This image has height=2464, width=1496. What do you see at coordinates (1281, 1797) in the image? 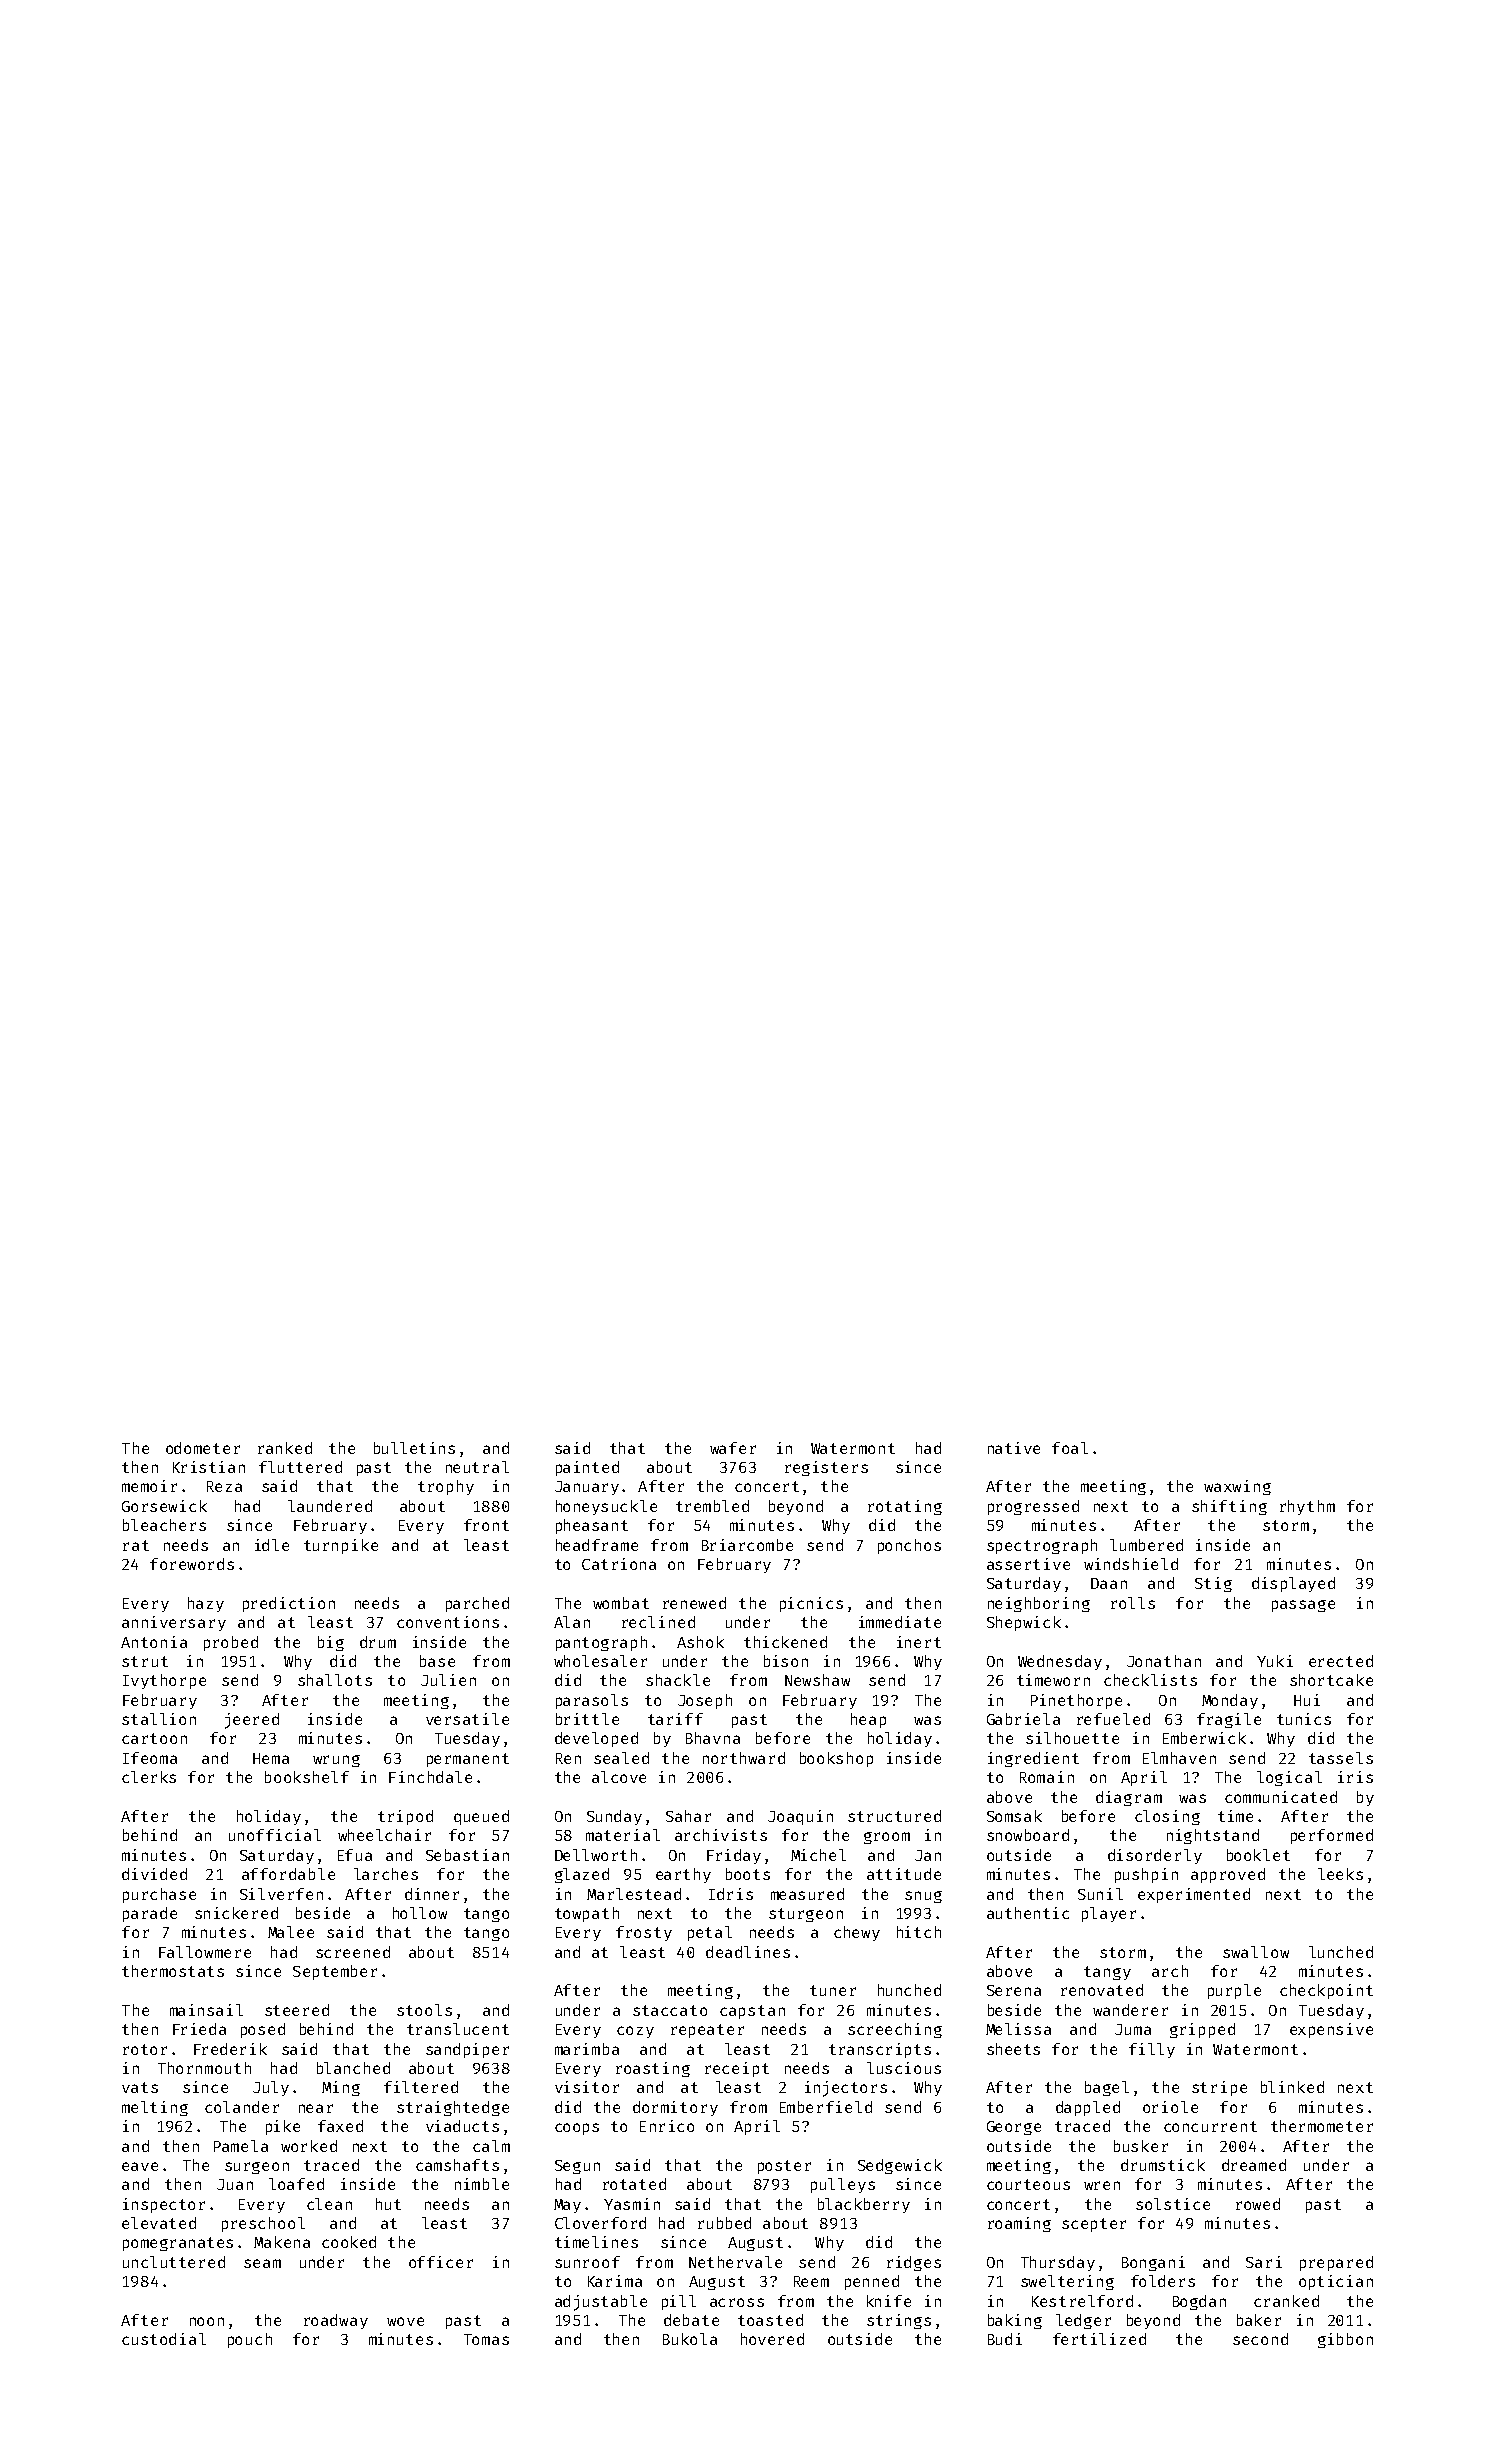
I see `communicated` at bounding box center [1281, 1797].
